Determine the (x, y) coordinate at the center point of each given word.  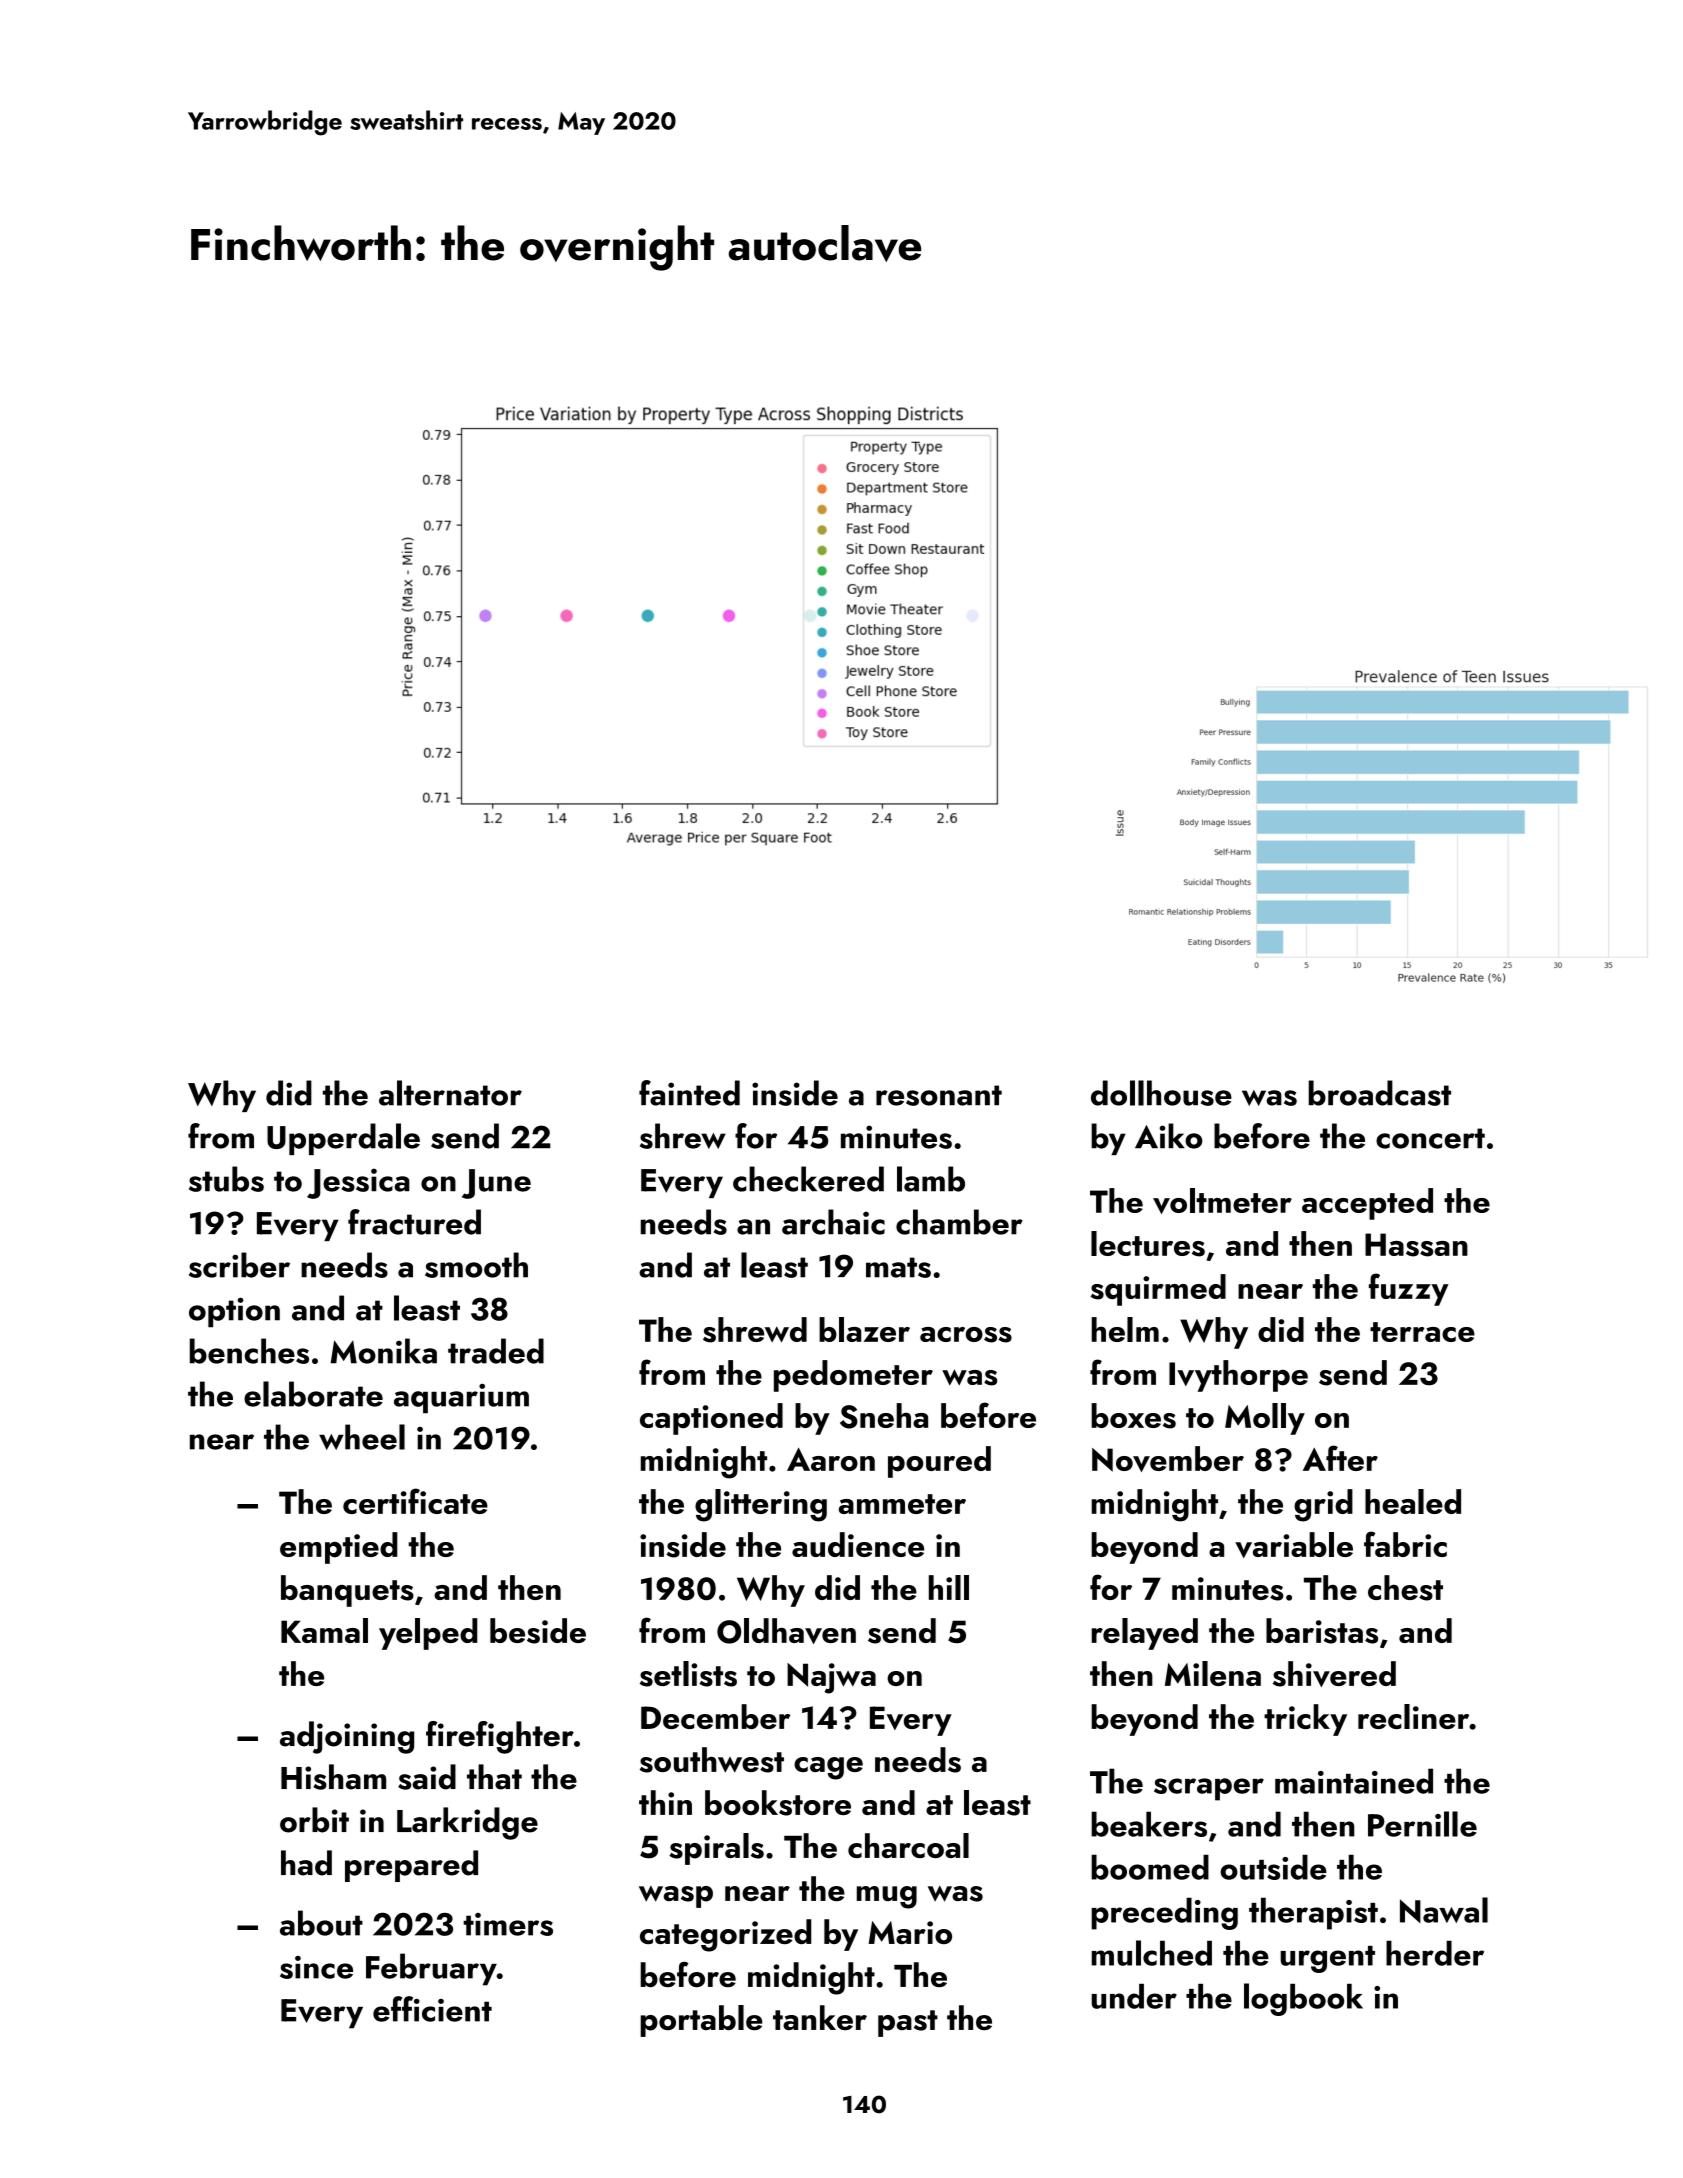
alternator (450, 1093)
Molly (1265, 1419)
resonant (939, 1095)
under (1134, 1996)
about (321, 1923)
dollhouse (1161, 1093)
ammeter (902, 1504)
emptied (339, 1548)
